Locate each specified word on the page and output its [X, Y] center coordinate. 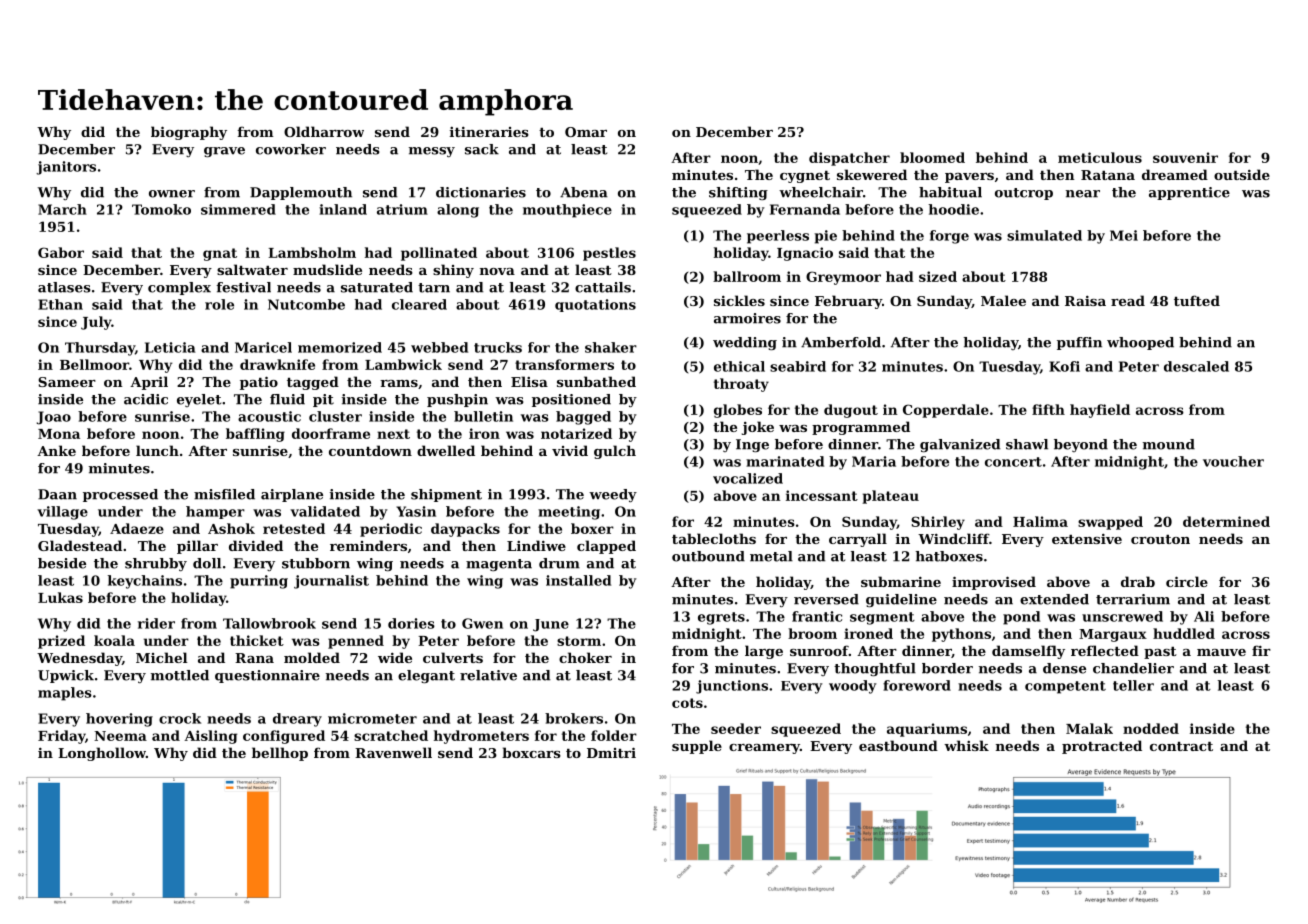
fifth [1048, 409]
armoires [747, 318]
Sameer [67, 382]
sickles [739, 300]
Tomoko [161, 209]
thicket [257, 640]
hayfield [1100, 411]
